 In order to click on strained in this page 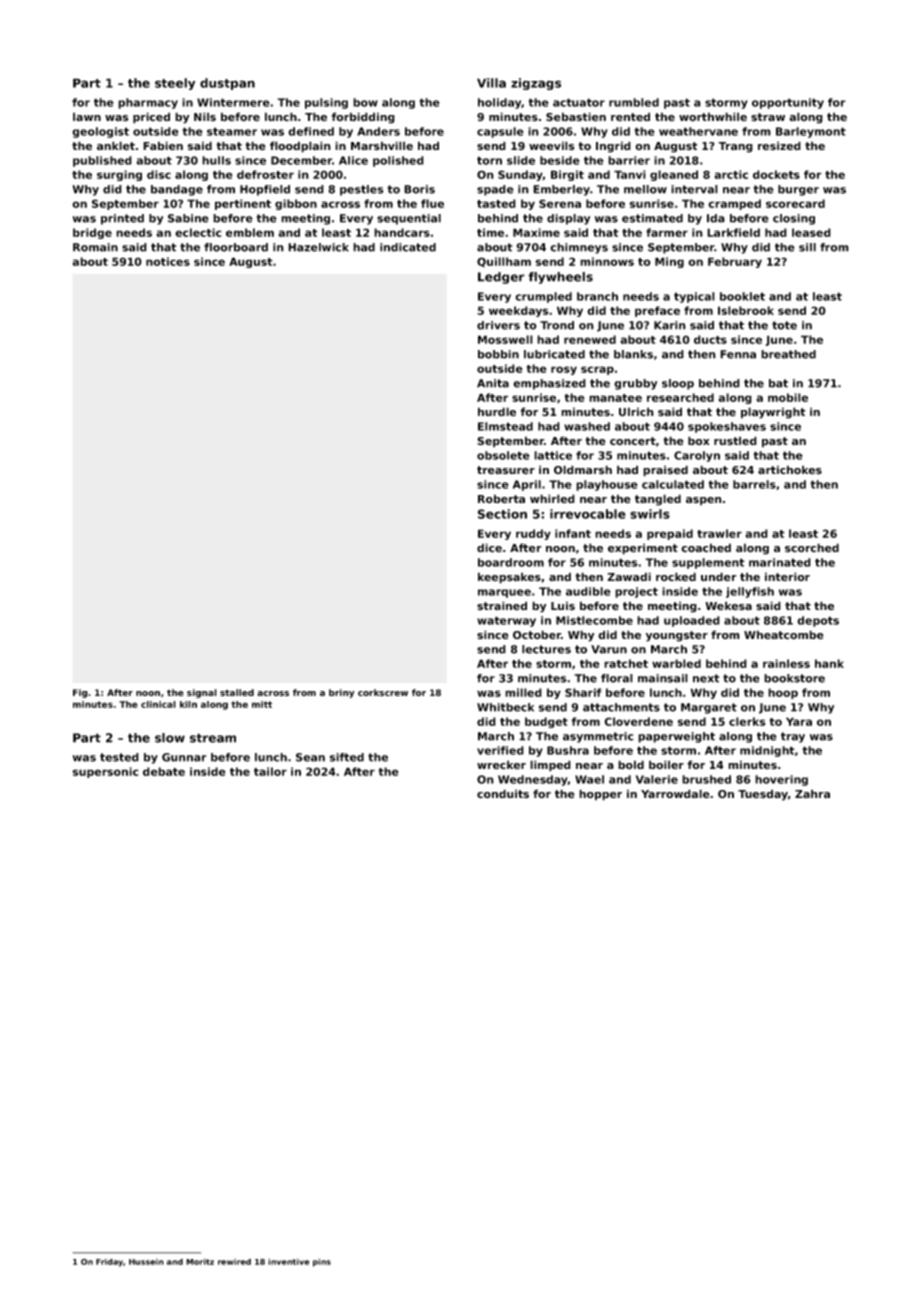, I will do `click(502, 606)`.
